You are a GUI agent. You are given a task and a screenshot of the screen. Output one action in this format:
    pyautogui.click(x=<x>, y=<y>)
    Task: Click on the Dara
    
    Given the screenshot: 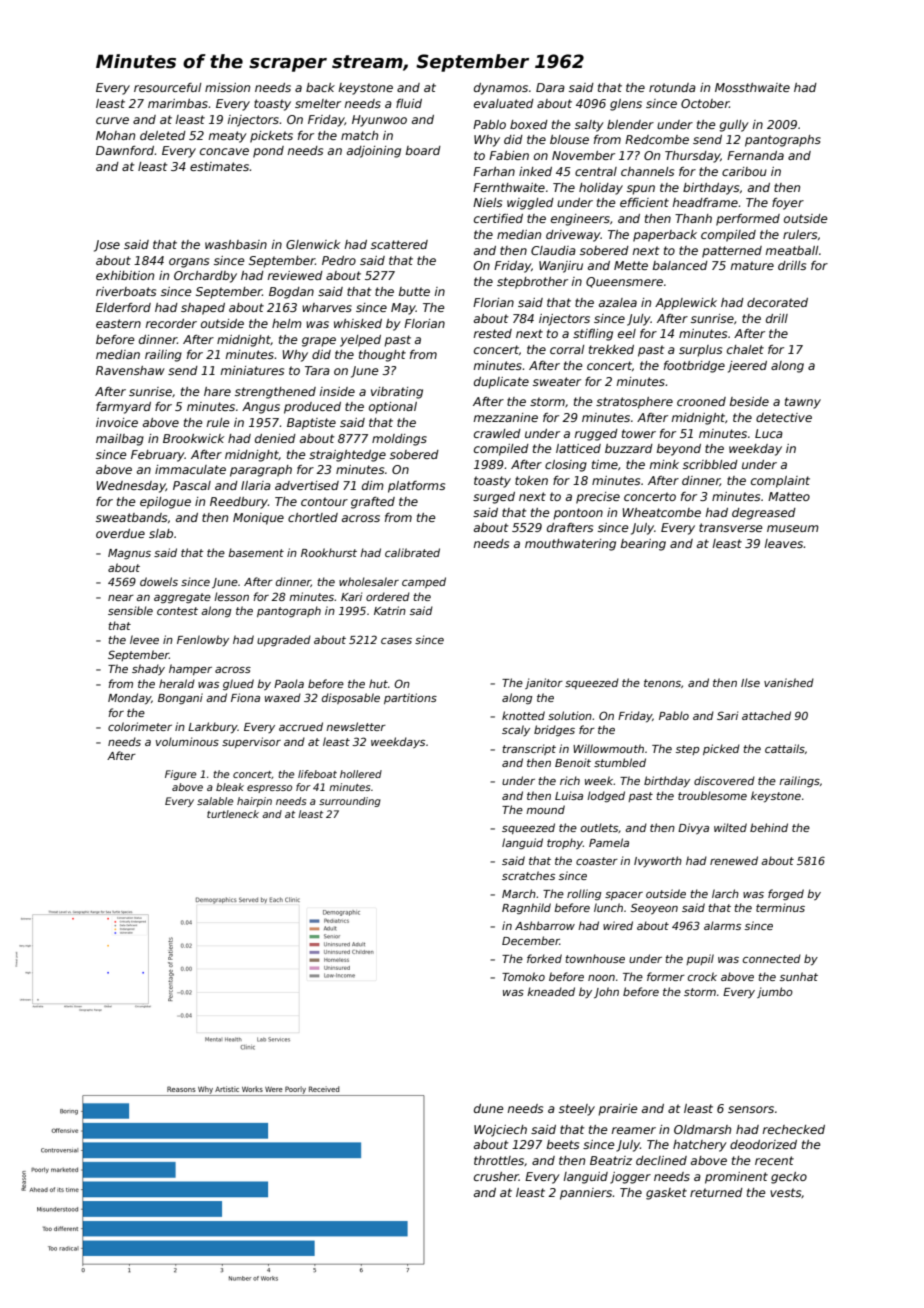 What is the action you would take?
    pyautogui.click(x=550, y=87)
